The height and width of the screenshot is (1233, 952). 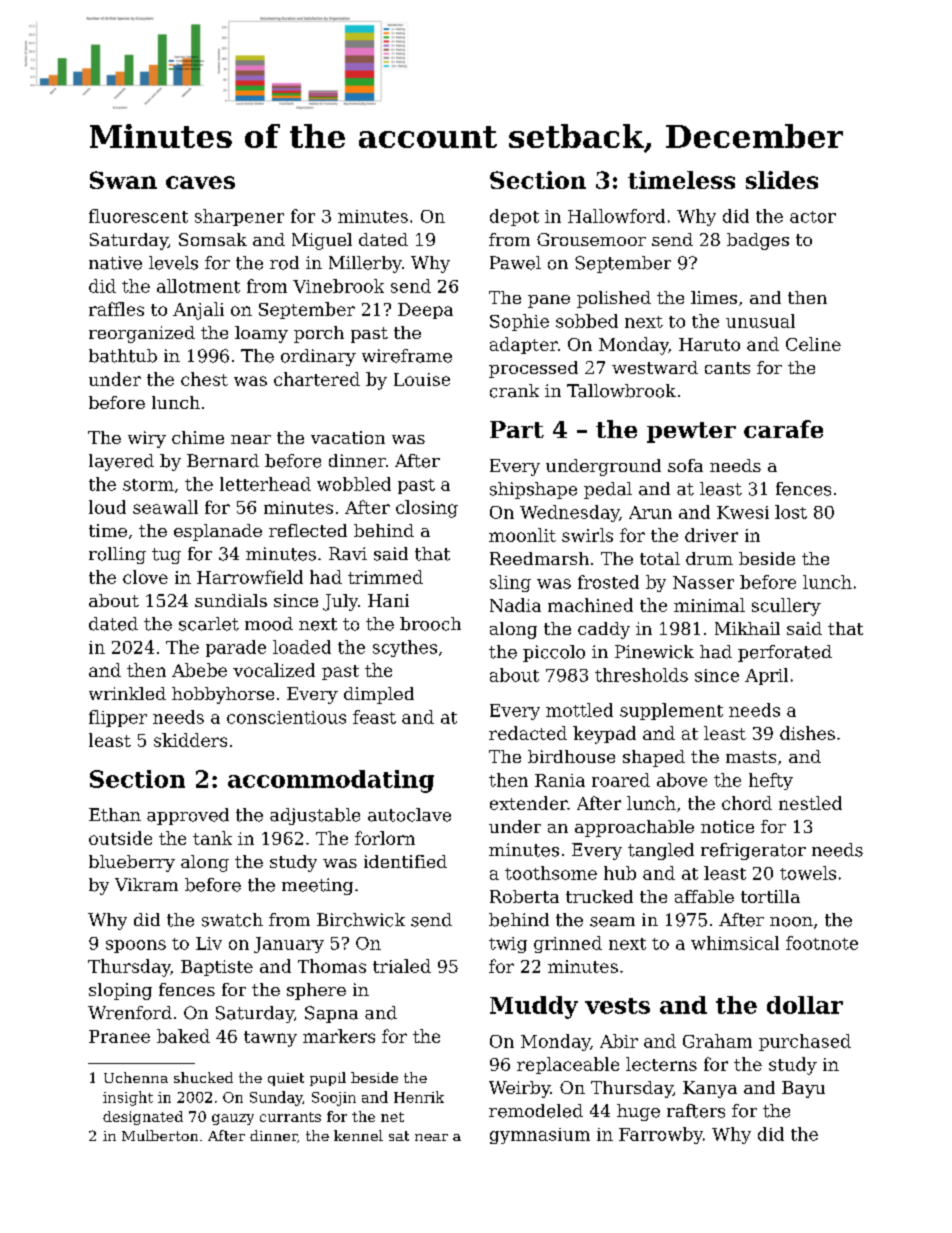 What do you see at coordinates (514, 217) in the screenshot?
I see `depot` at bounding box center [514, 217].
